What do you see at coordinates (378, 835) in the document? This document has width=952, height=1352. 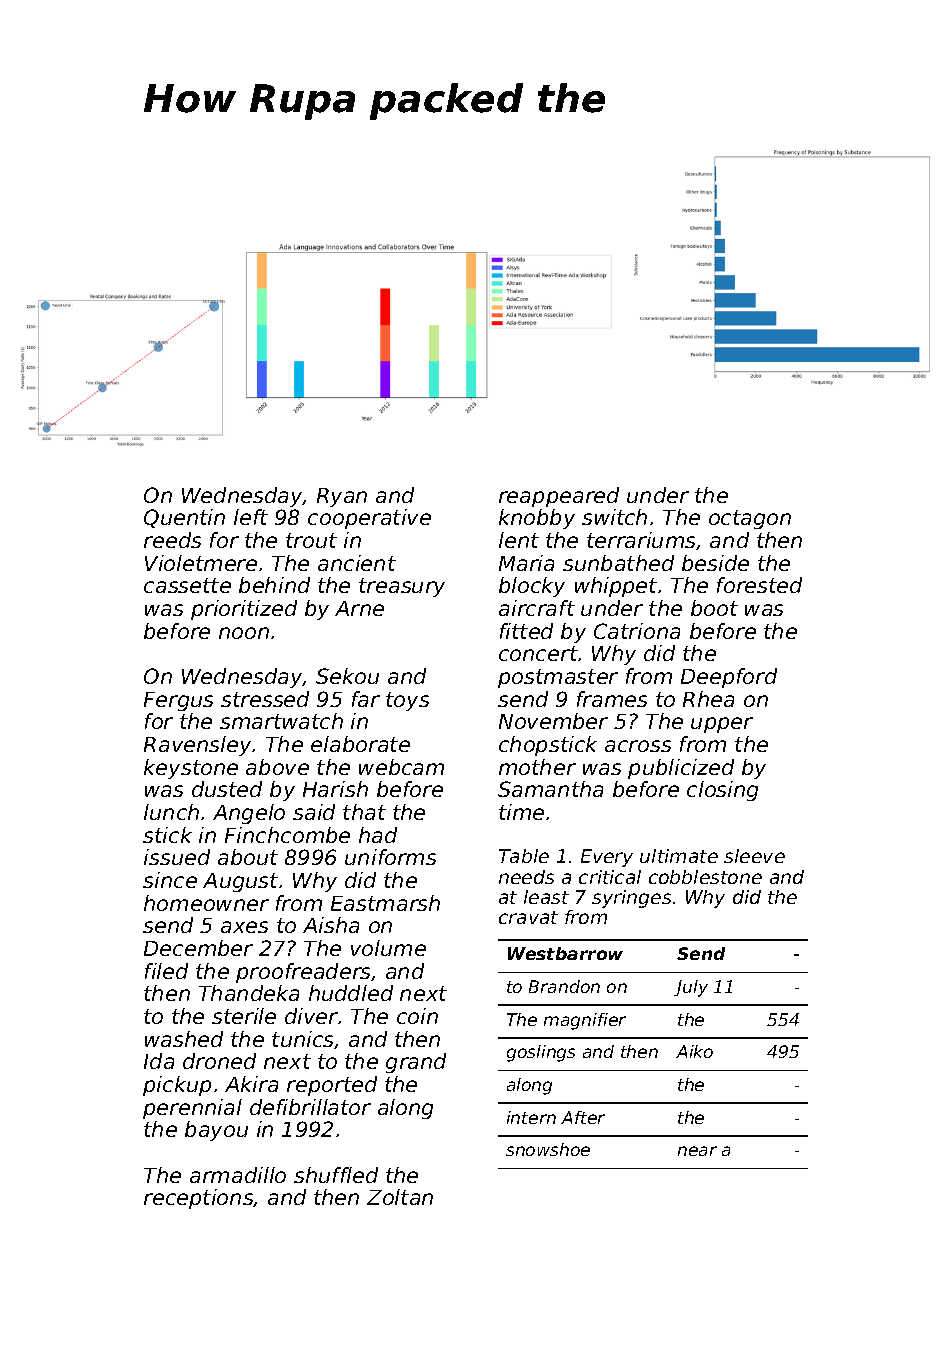 I see `had` at bounding box center [378, 835].
